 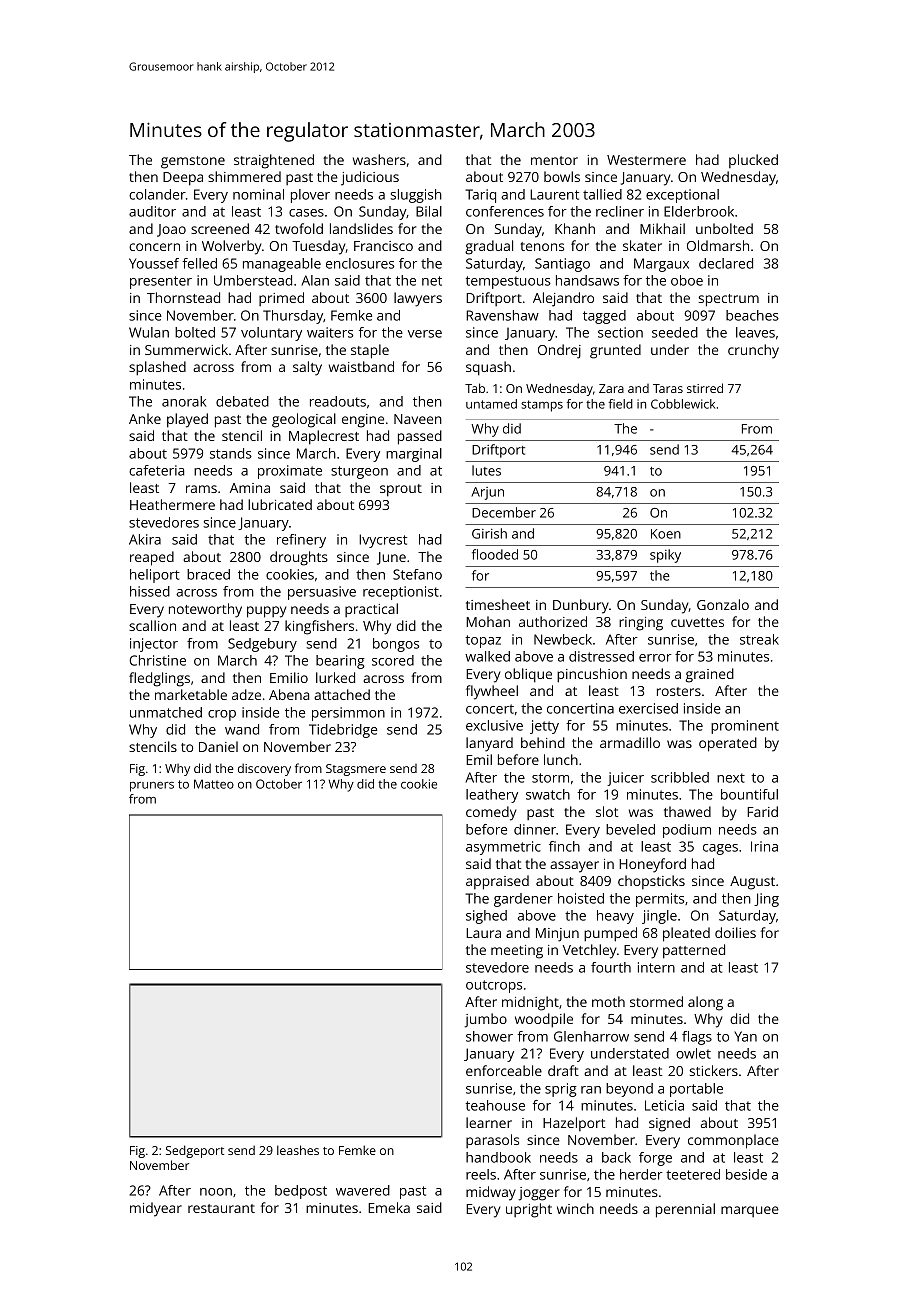 I want to click on gradual, so click(x=489, y=247).
